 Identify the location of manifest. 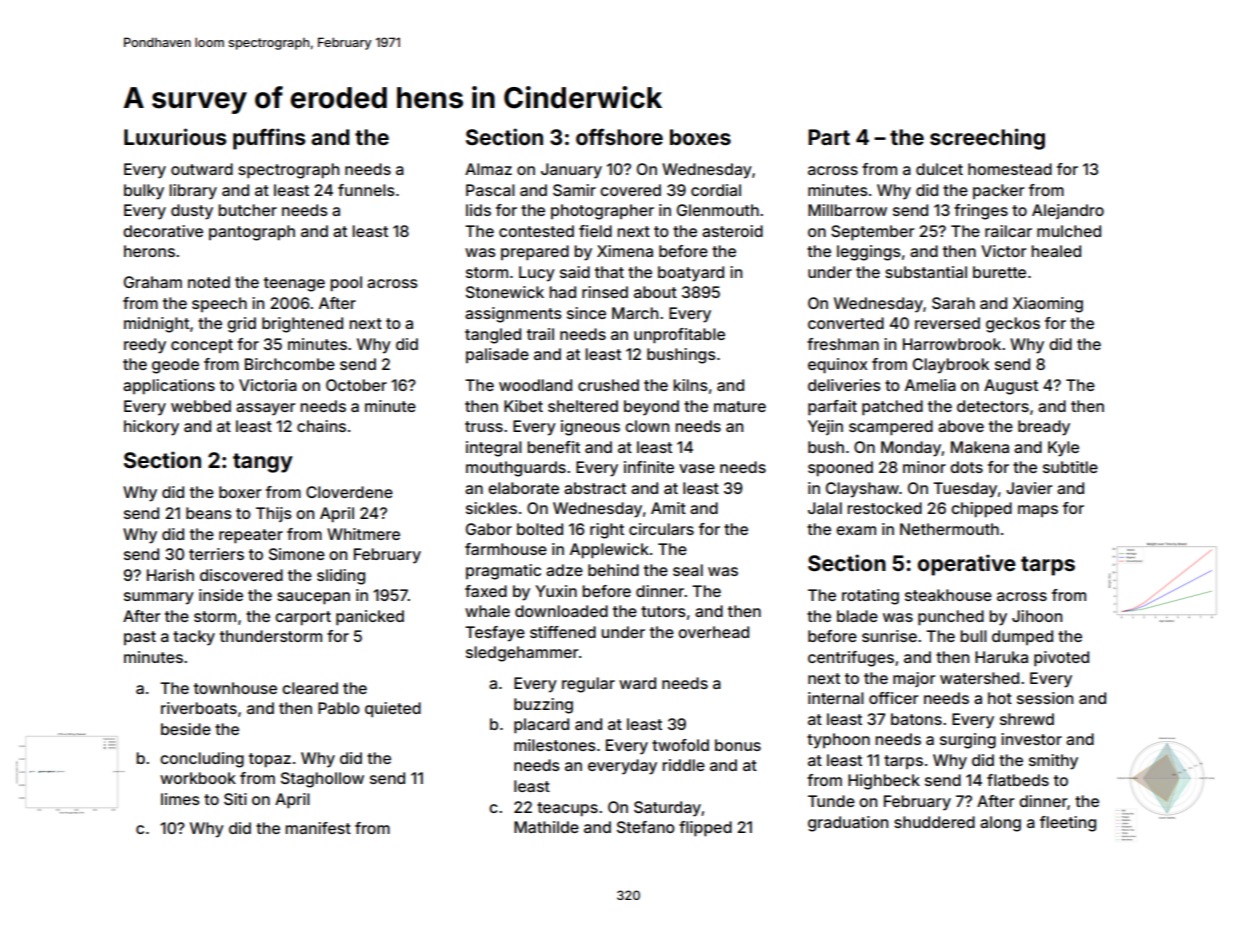
(318, 828).
